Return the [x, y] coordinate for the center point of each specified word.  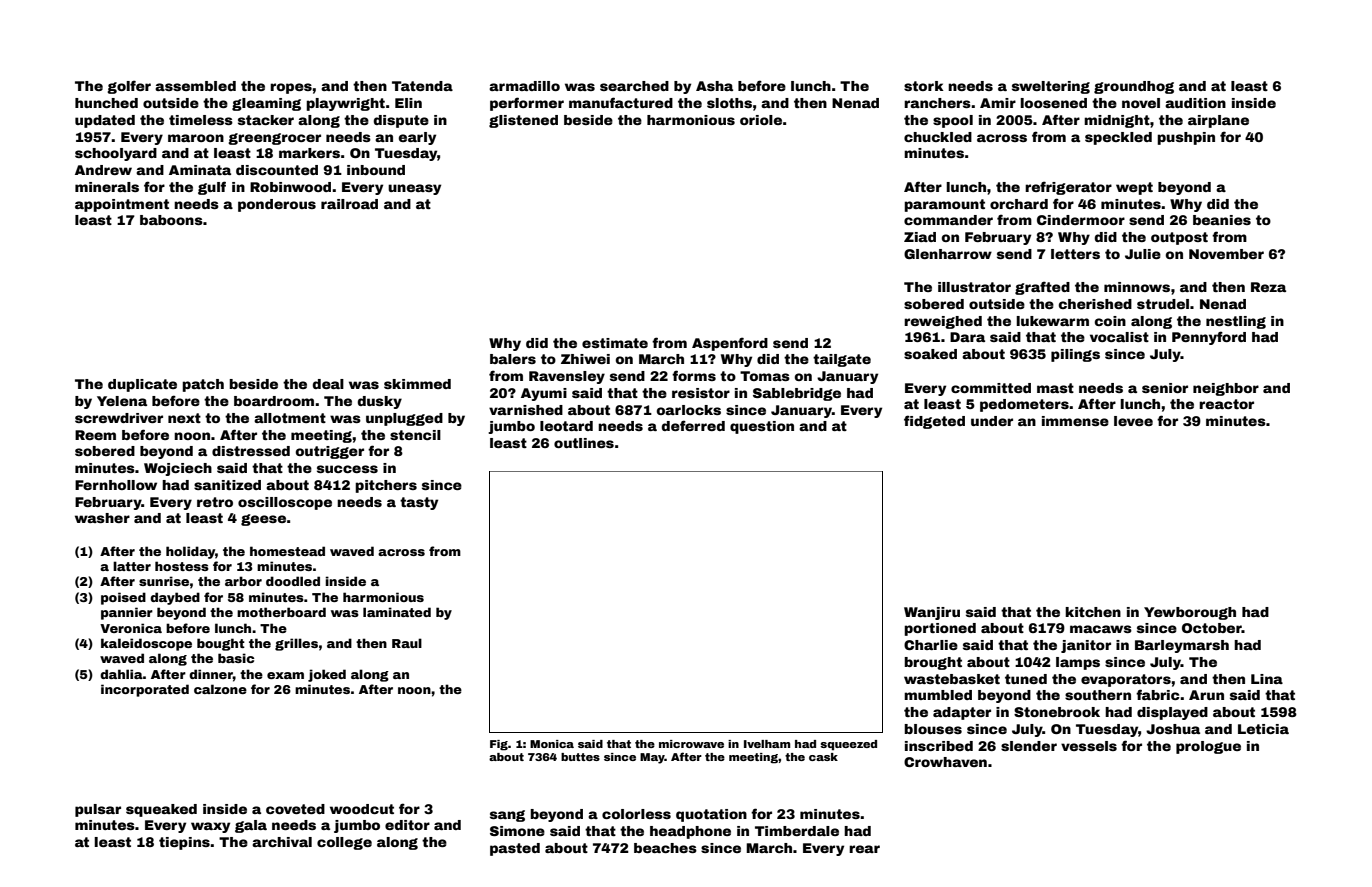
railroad [349, 204]
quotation [711, 815]
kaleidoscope [146, 644]
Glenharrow [948, 254]
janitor [1086, 646]
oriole [761, 120]
